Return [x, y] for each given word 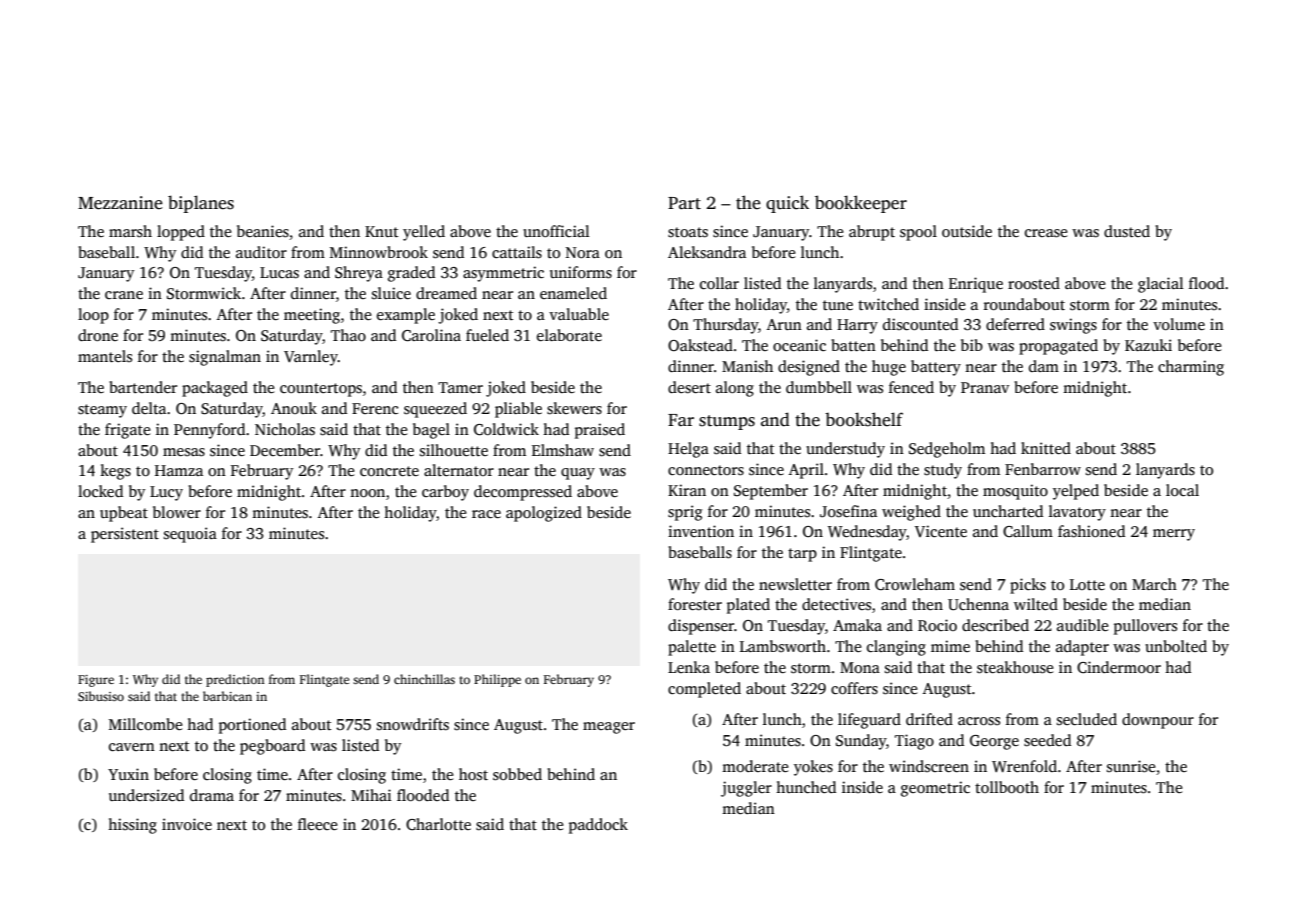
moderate [755, 766]
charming [1191, 368]
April [806, 471]
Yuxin [128, 774]
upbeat [124, 514]
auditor [261, 252]
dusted [1127, 231]
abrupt [872, 233]
